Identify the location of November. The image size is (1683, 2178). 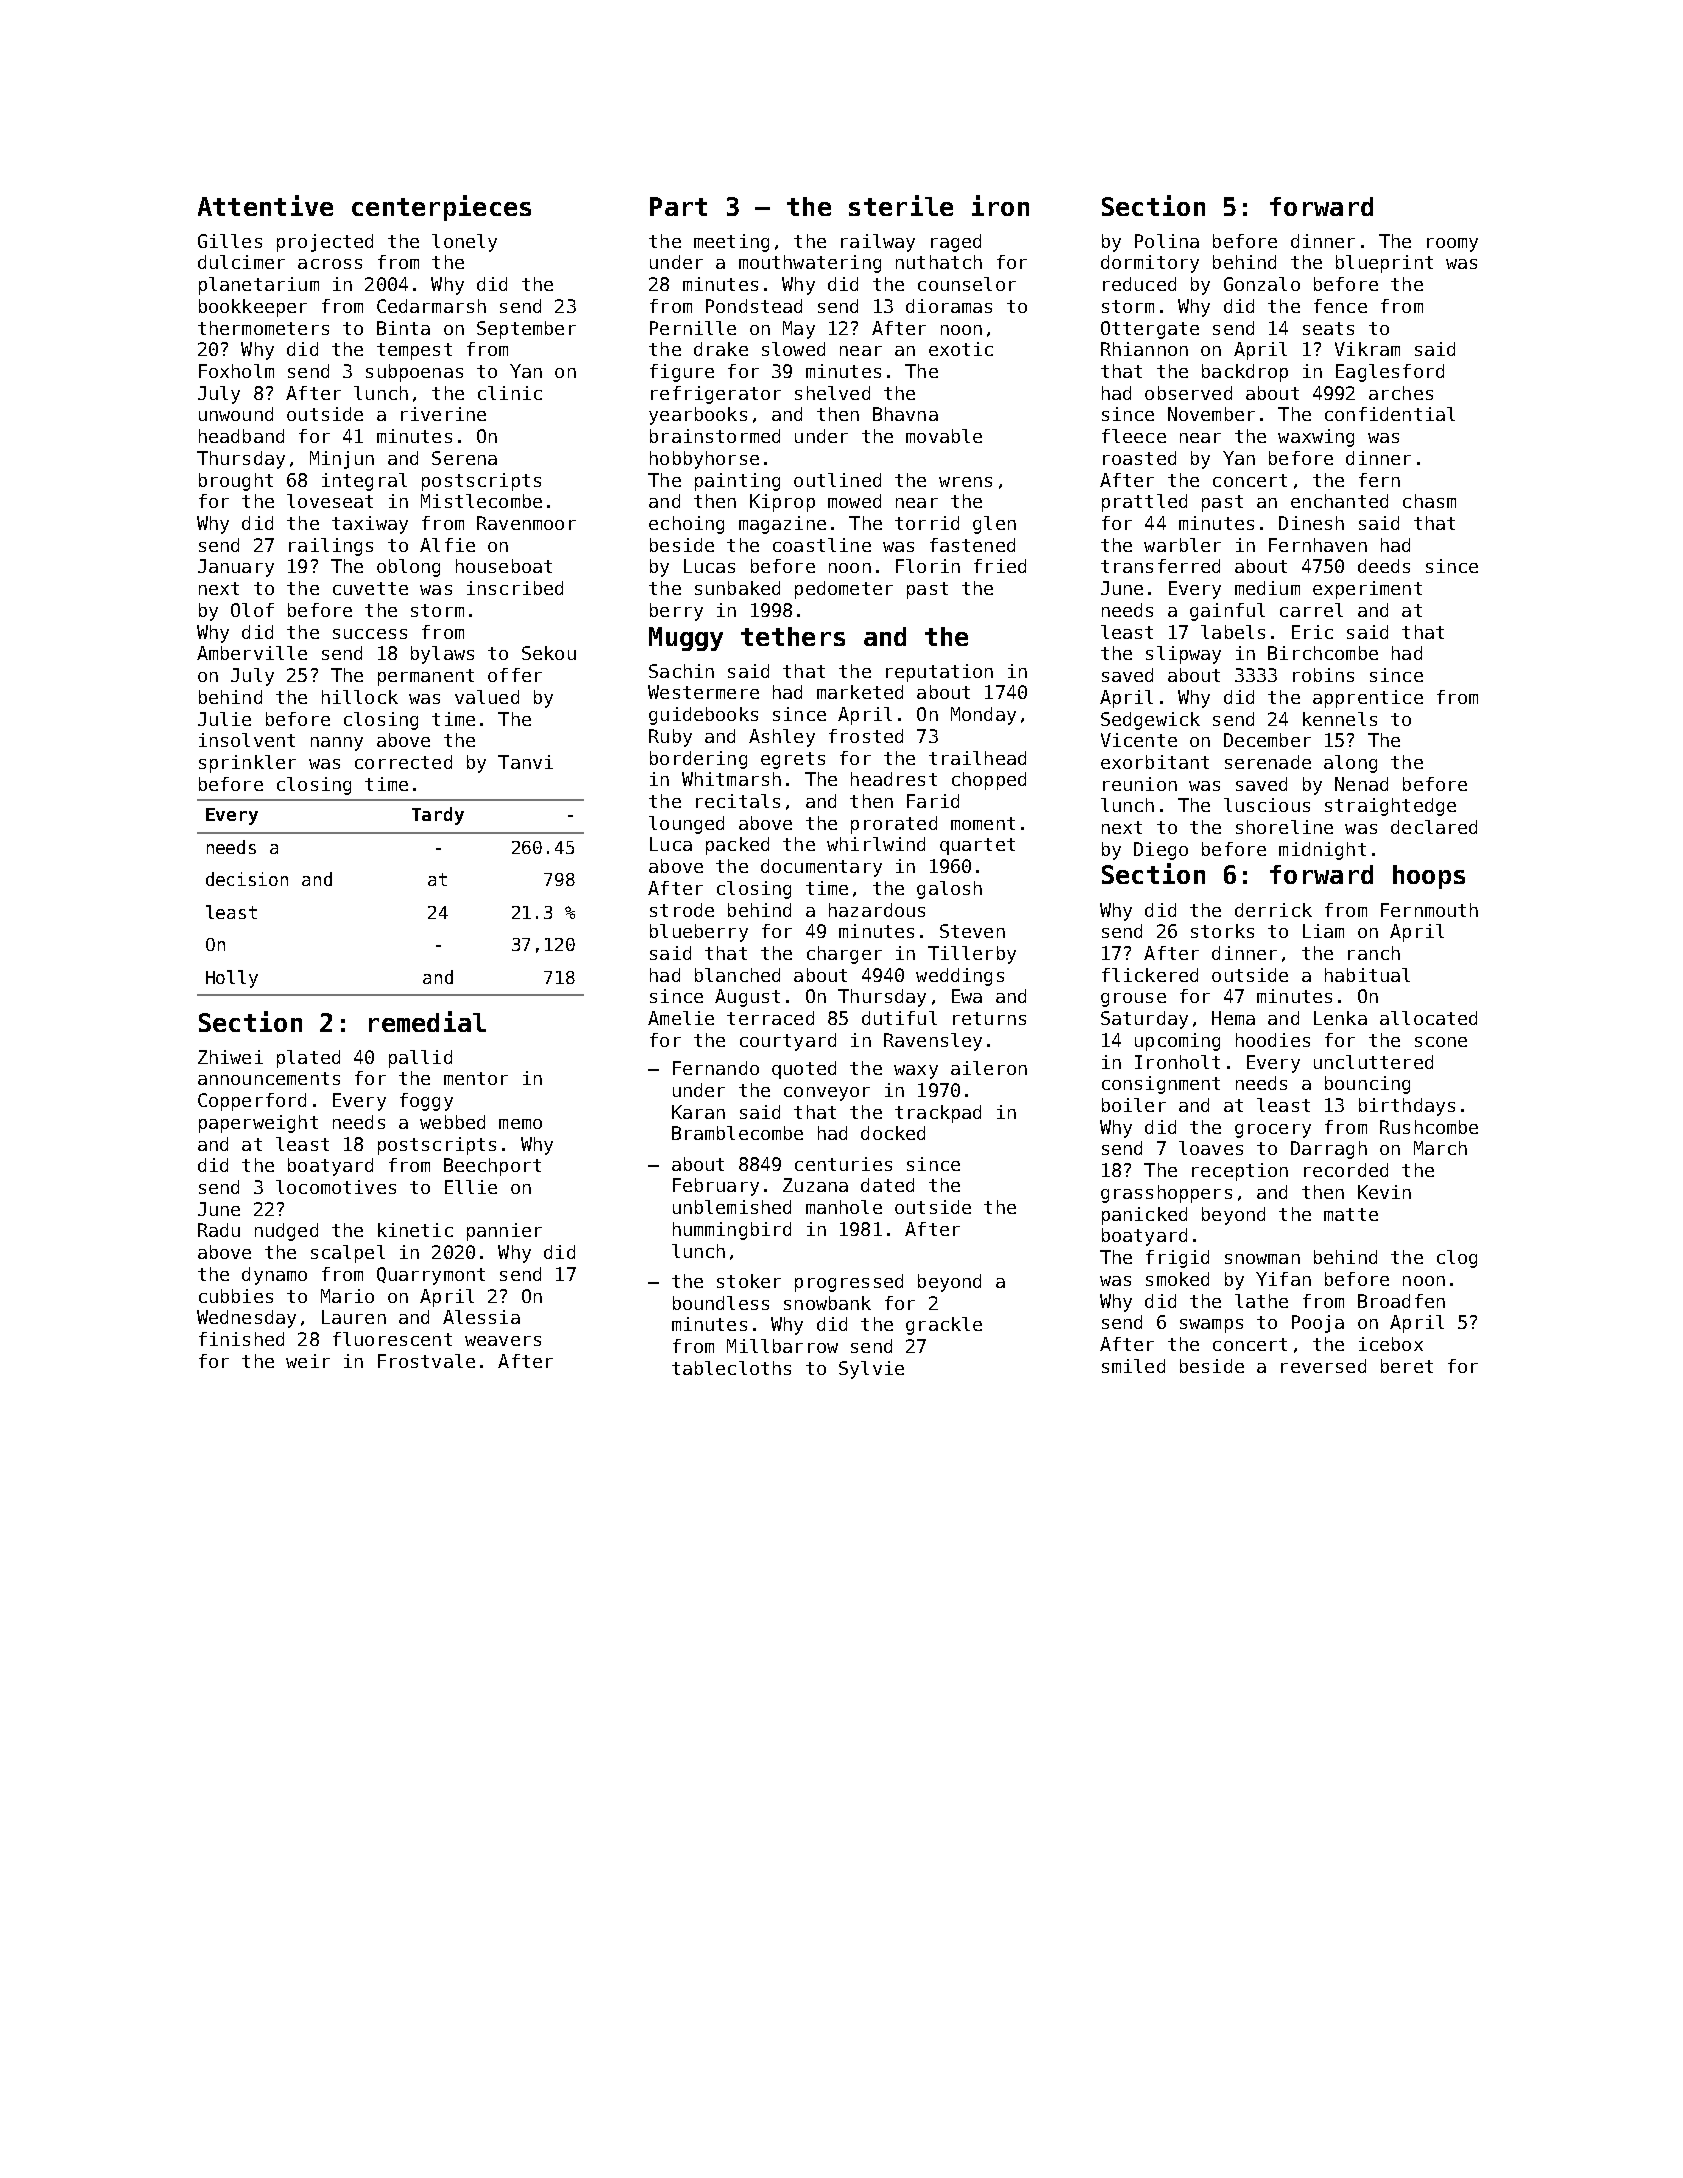
(1211, 414).
